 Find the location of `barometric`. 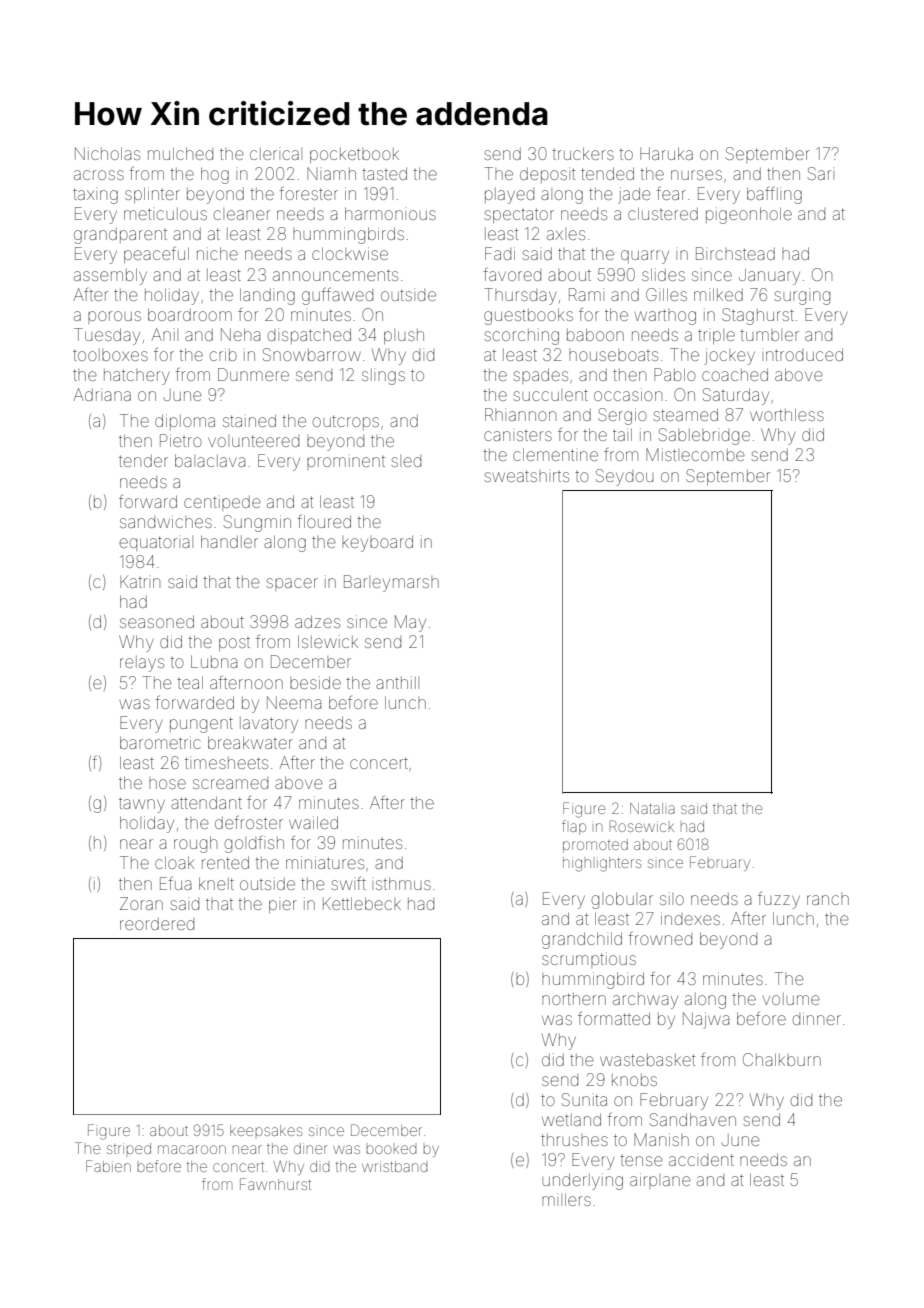

barometric is located at coordinates (160, 742).
